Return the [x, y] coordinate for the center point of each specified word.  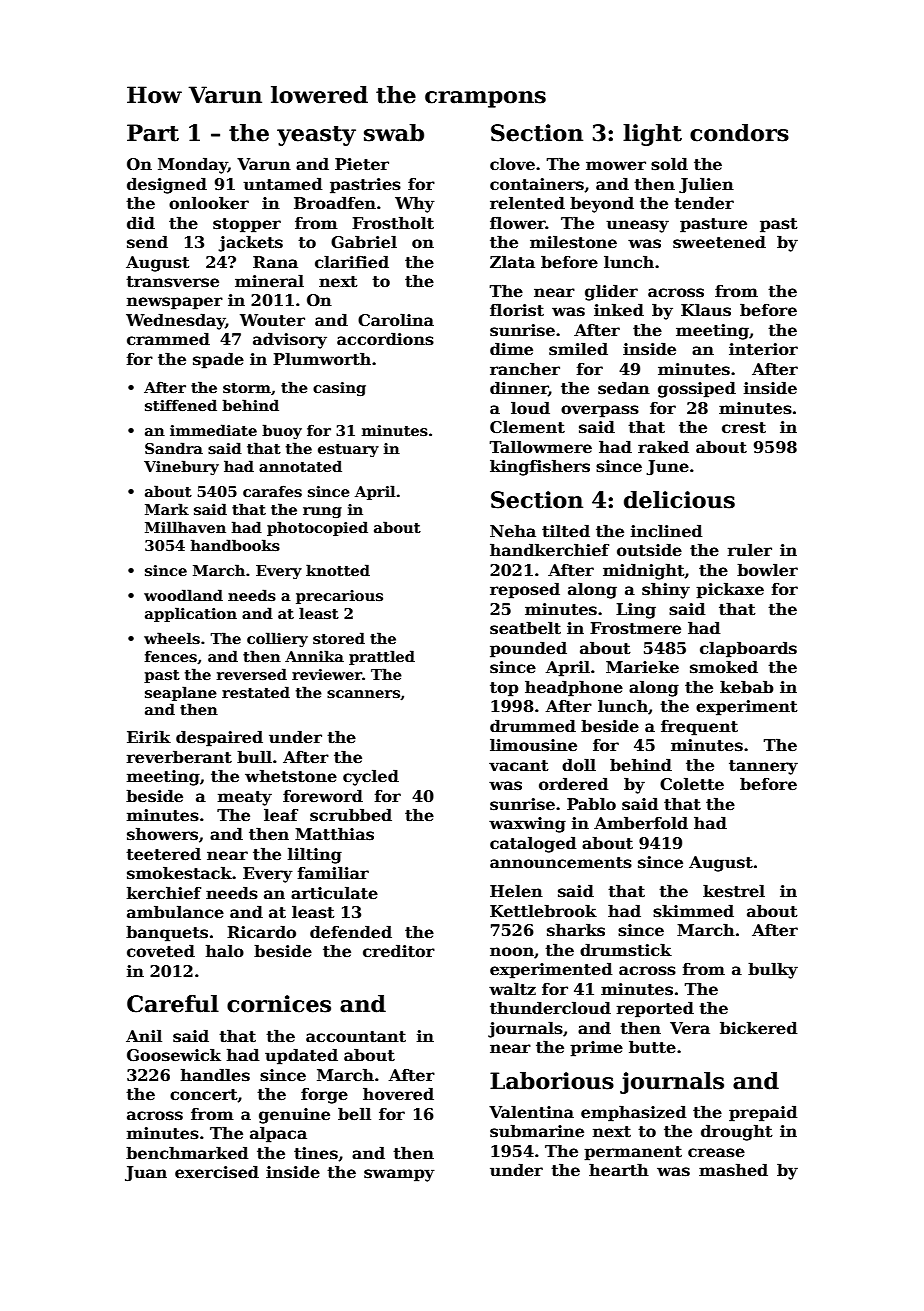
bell [354, 1114]
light [652, 135]
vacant [519, 766]
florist [517, 310]
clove [512, 164]
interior [763, 349]
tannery [763, 767]
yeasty [316, 136]
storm [247, 388]
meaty [245, 798]
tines [316, 1153]
